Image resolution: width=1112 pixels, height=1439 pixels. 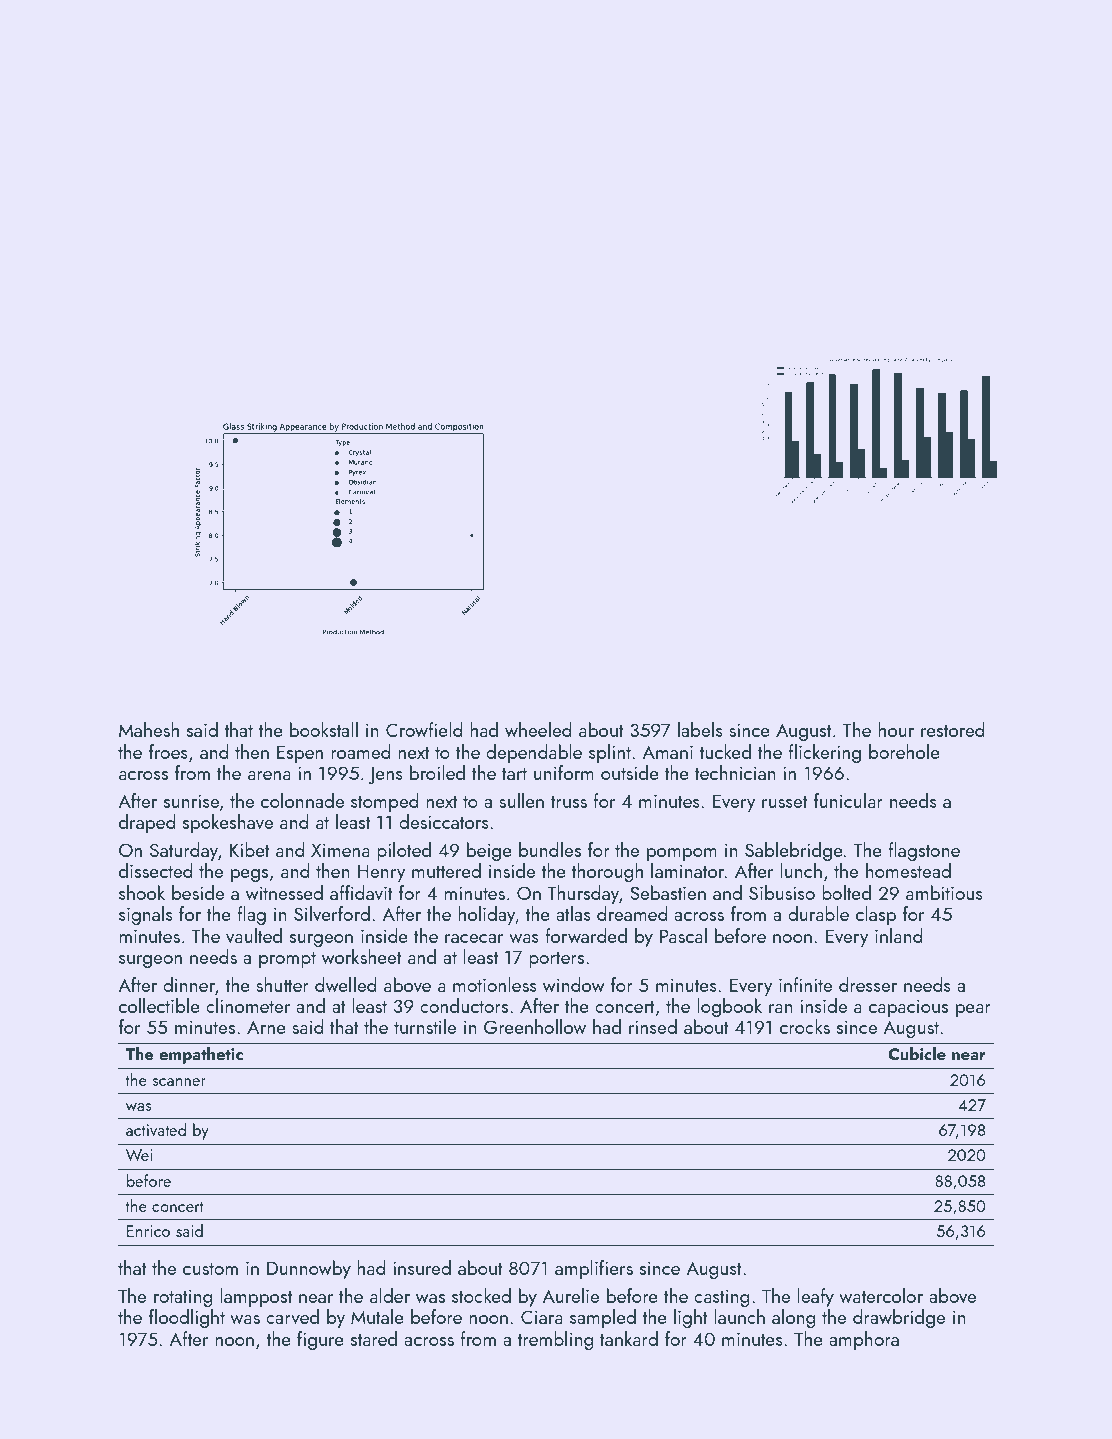 I want to click on Enrico, so click(x=148, y=1231).
